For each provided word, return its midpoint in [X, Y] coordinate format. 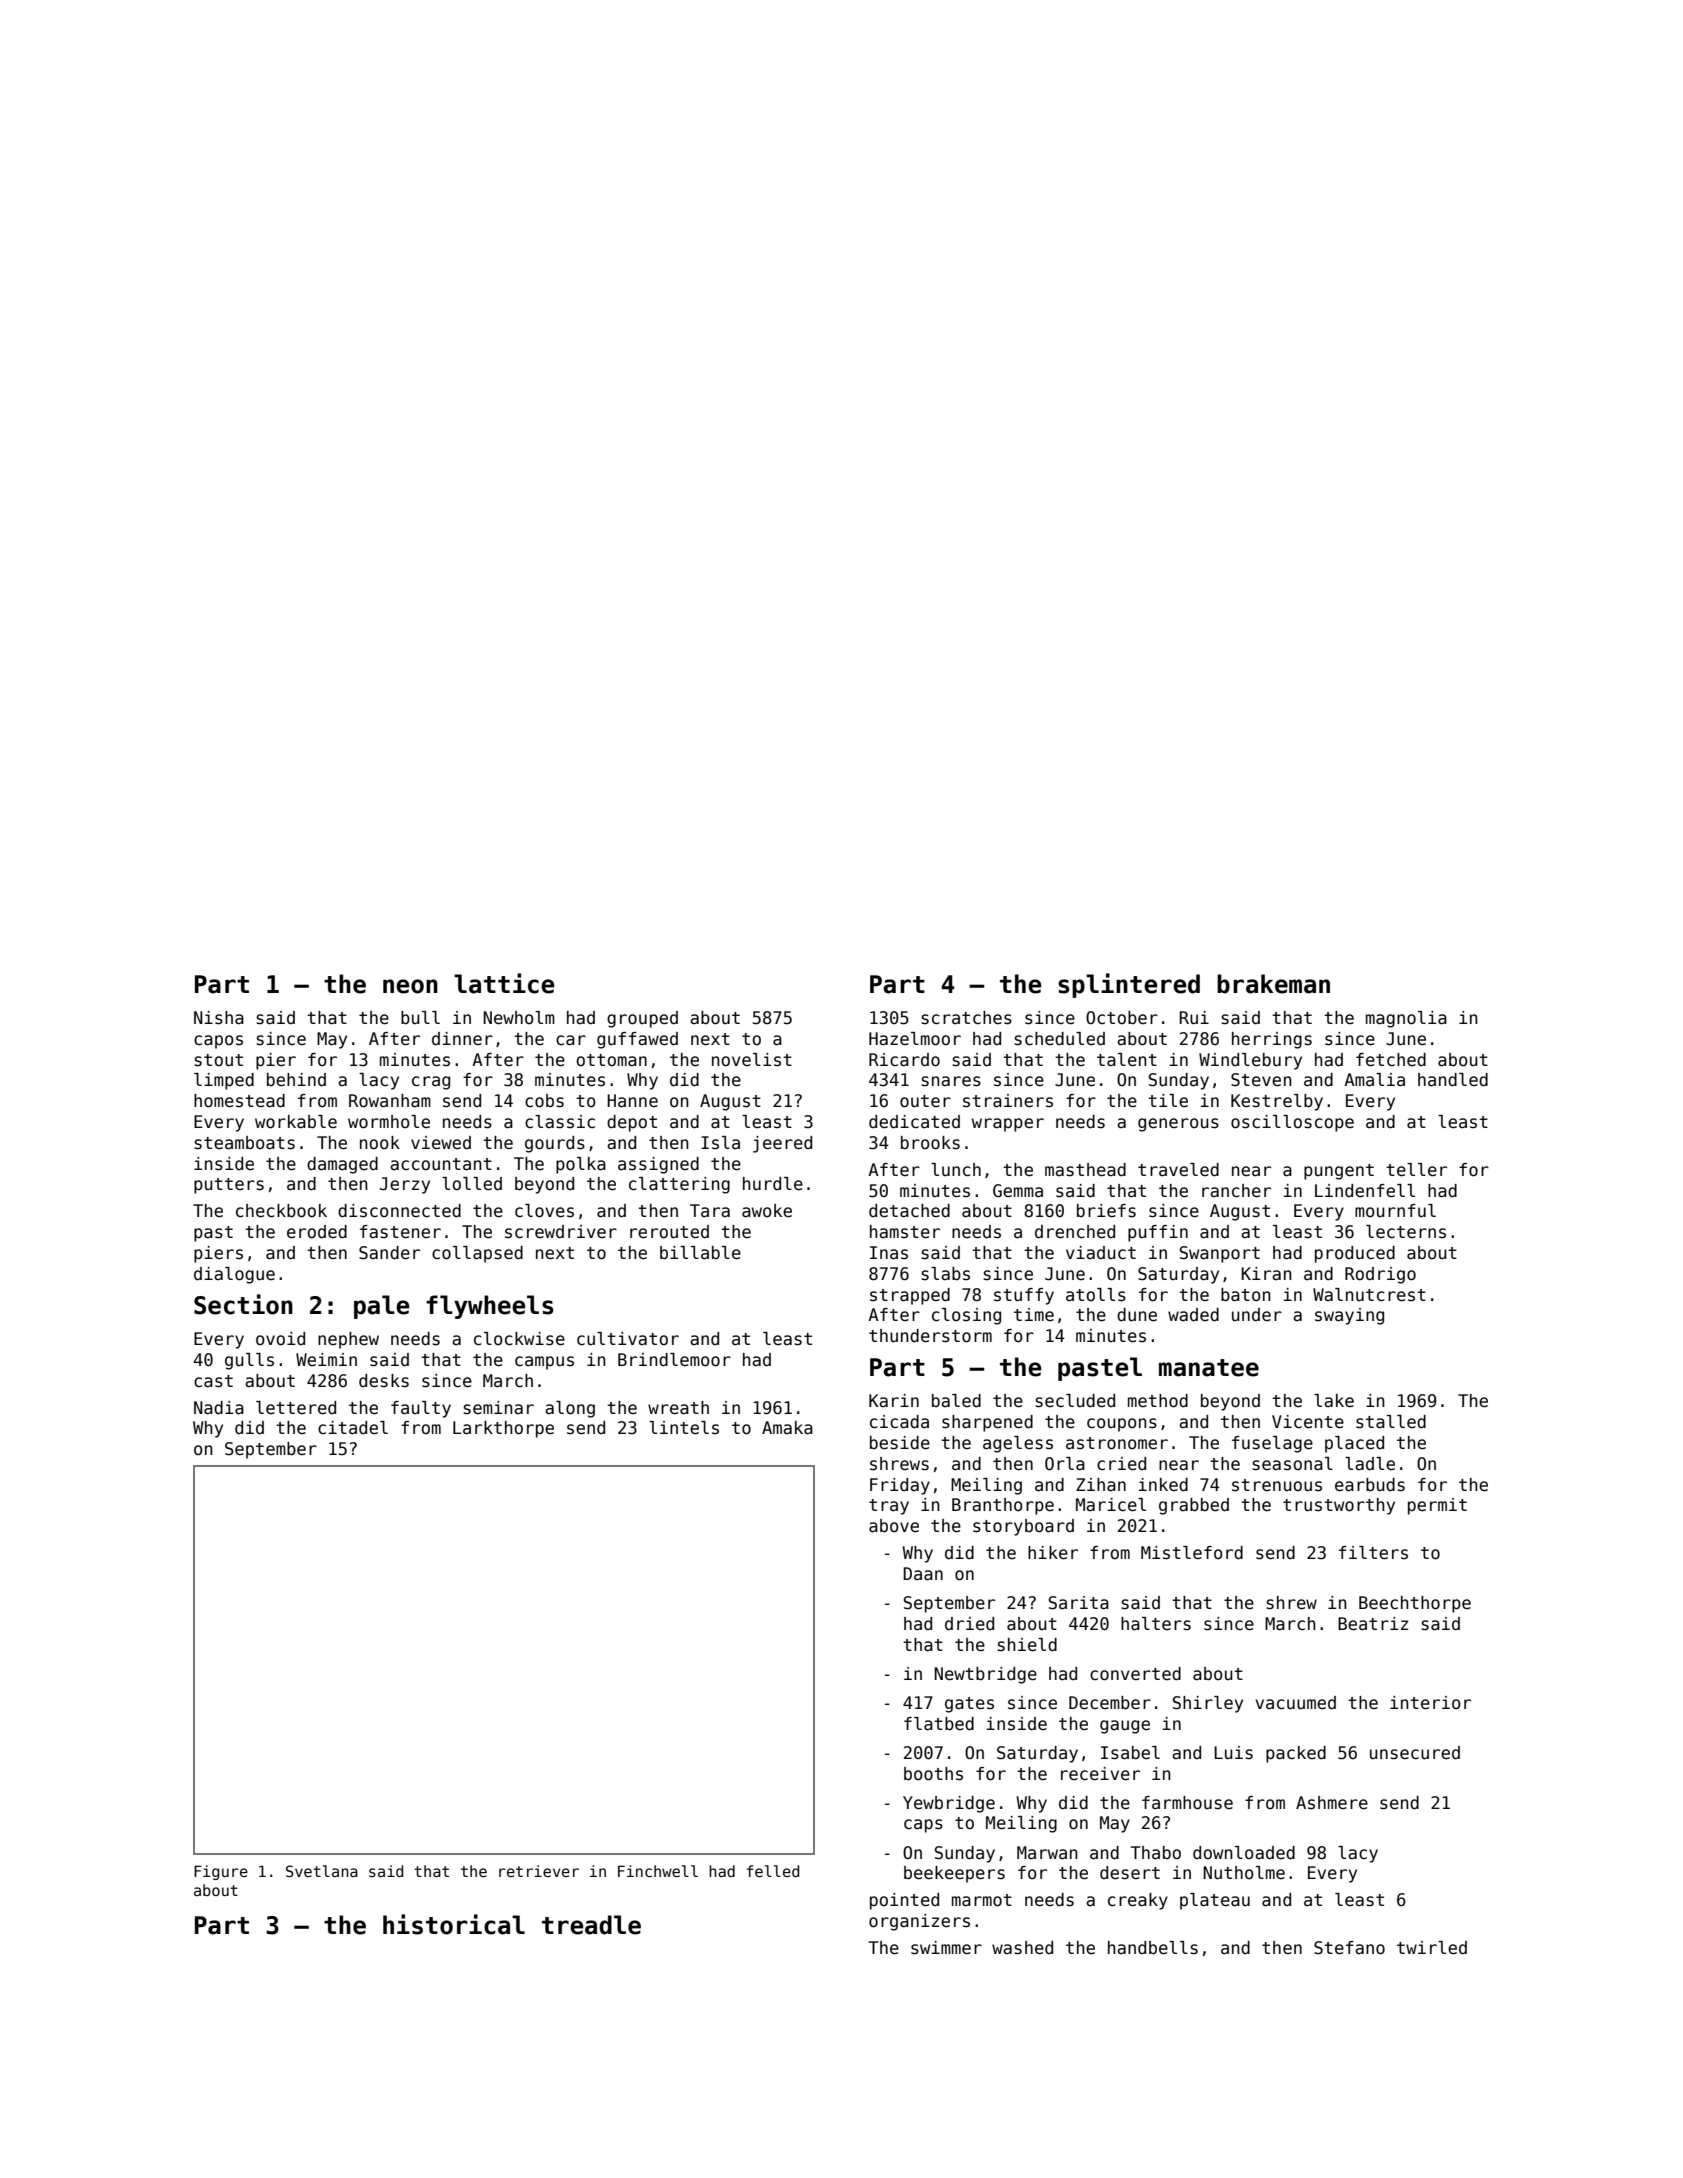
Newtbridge [985, 1675]
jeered [782, 1144]
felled [773, 1871]
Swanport [1220, 1254]
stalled [1391, 1422]
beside [900, 1443]
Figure [221, 1872]
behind [296, 1080]
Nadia [219, 1408]
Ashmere [1332, 1803]
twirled [1432, 1948]
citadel [353, 1428]
